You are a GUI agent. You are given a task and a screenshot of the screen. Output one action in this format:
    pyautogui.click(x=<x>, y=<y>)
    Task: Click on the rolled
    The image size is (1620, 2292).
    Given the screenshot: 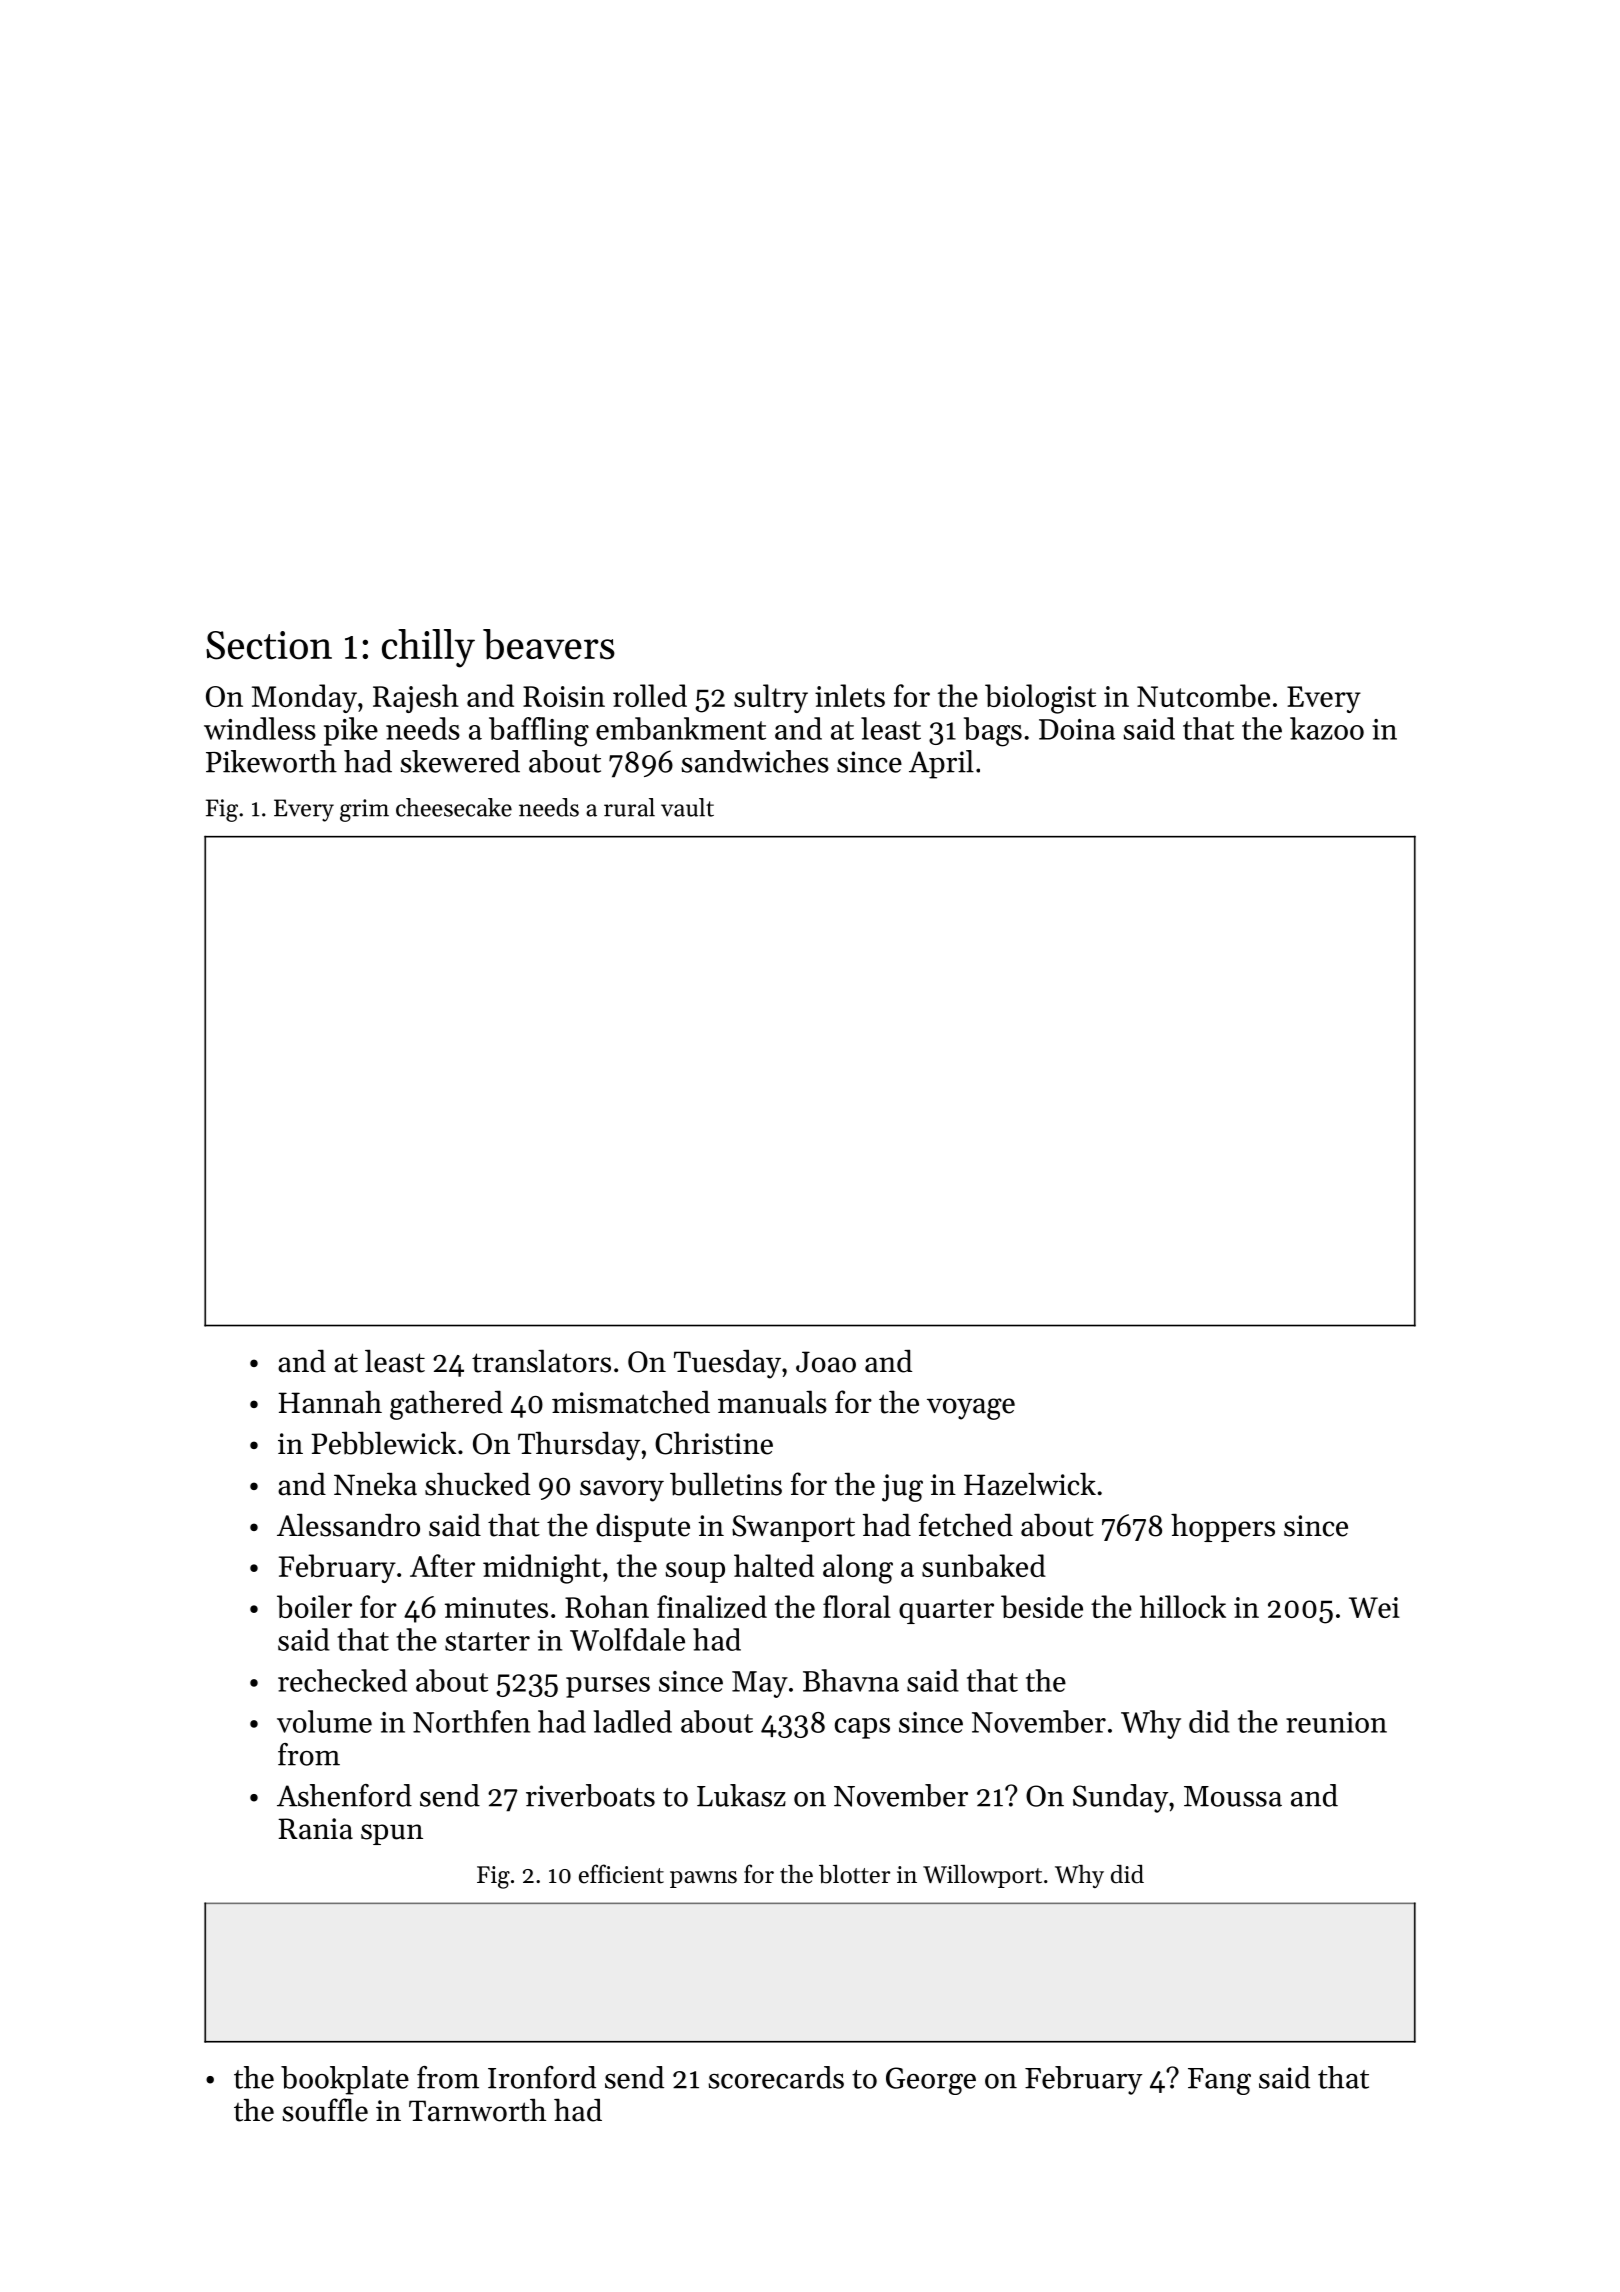 What is the action you would take?
    pyautogui.click(x=650, y=695)
